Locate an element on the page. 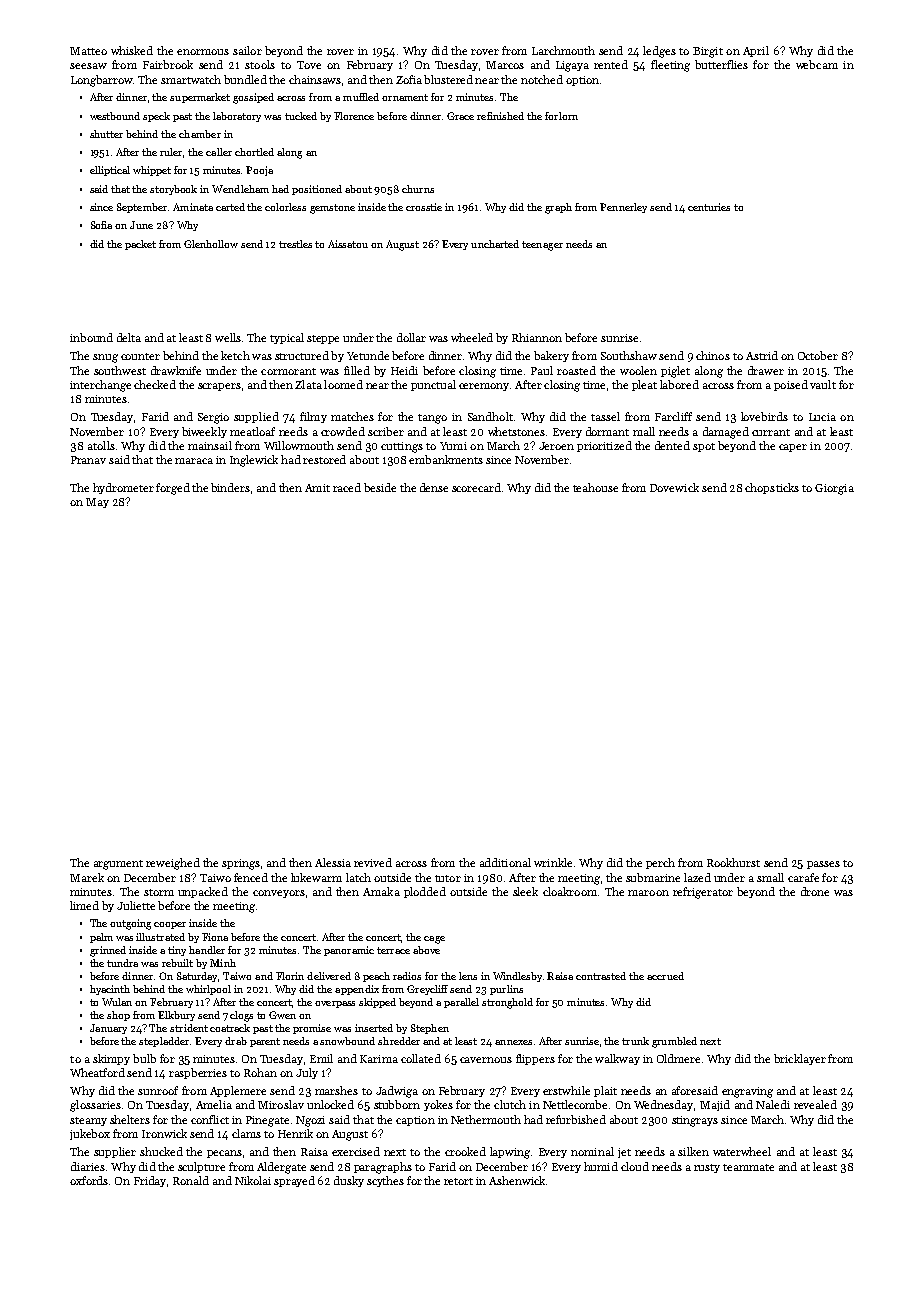 The width and height of the page is (924, 1308). Zofia is located at coordinates (409, 79).
